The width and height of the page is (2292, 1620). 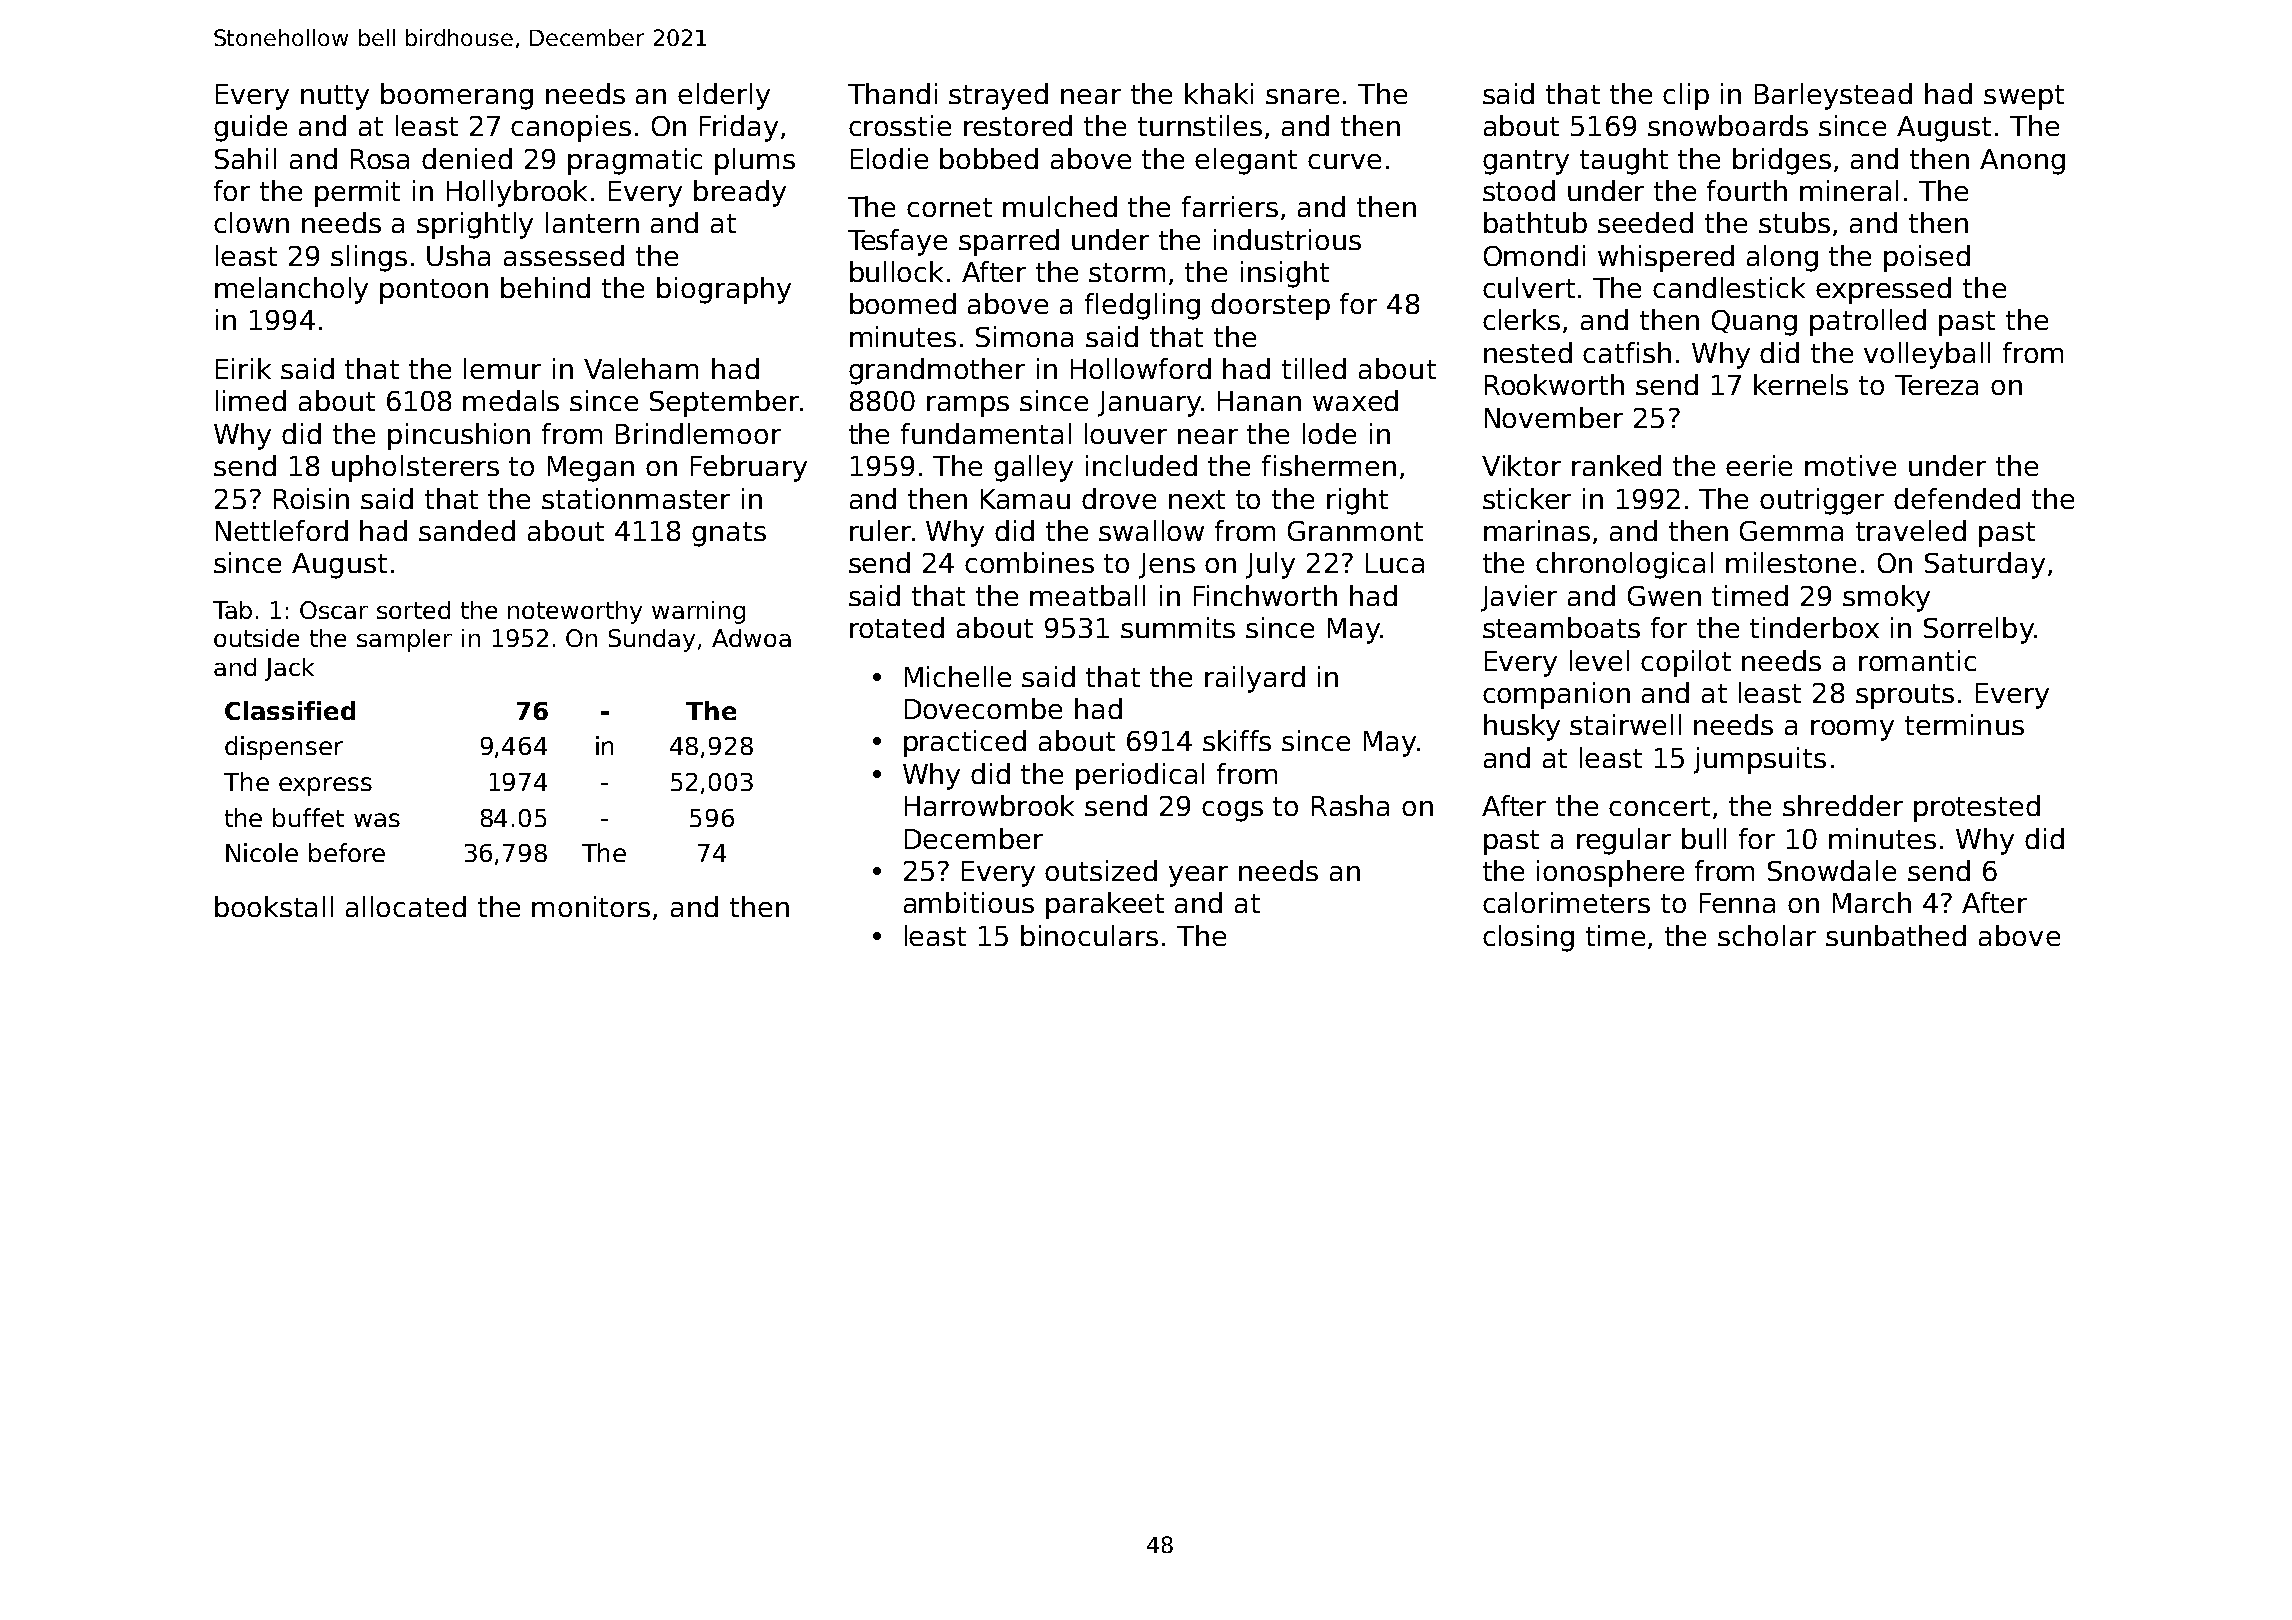 I want to click on Gemma, so click(x=1791, y=531).
